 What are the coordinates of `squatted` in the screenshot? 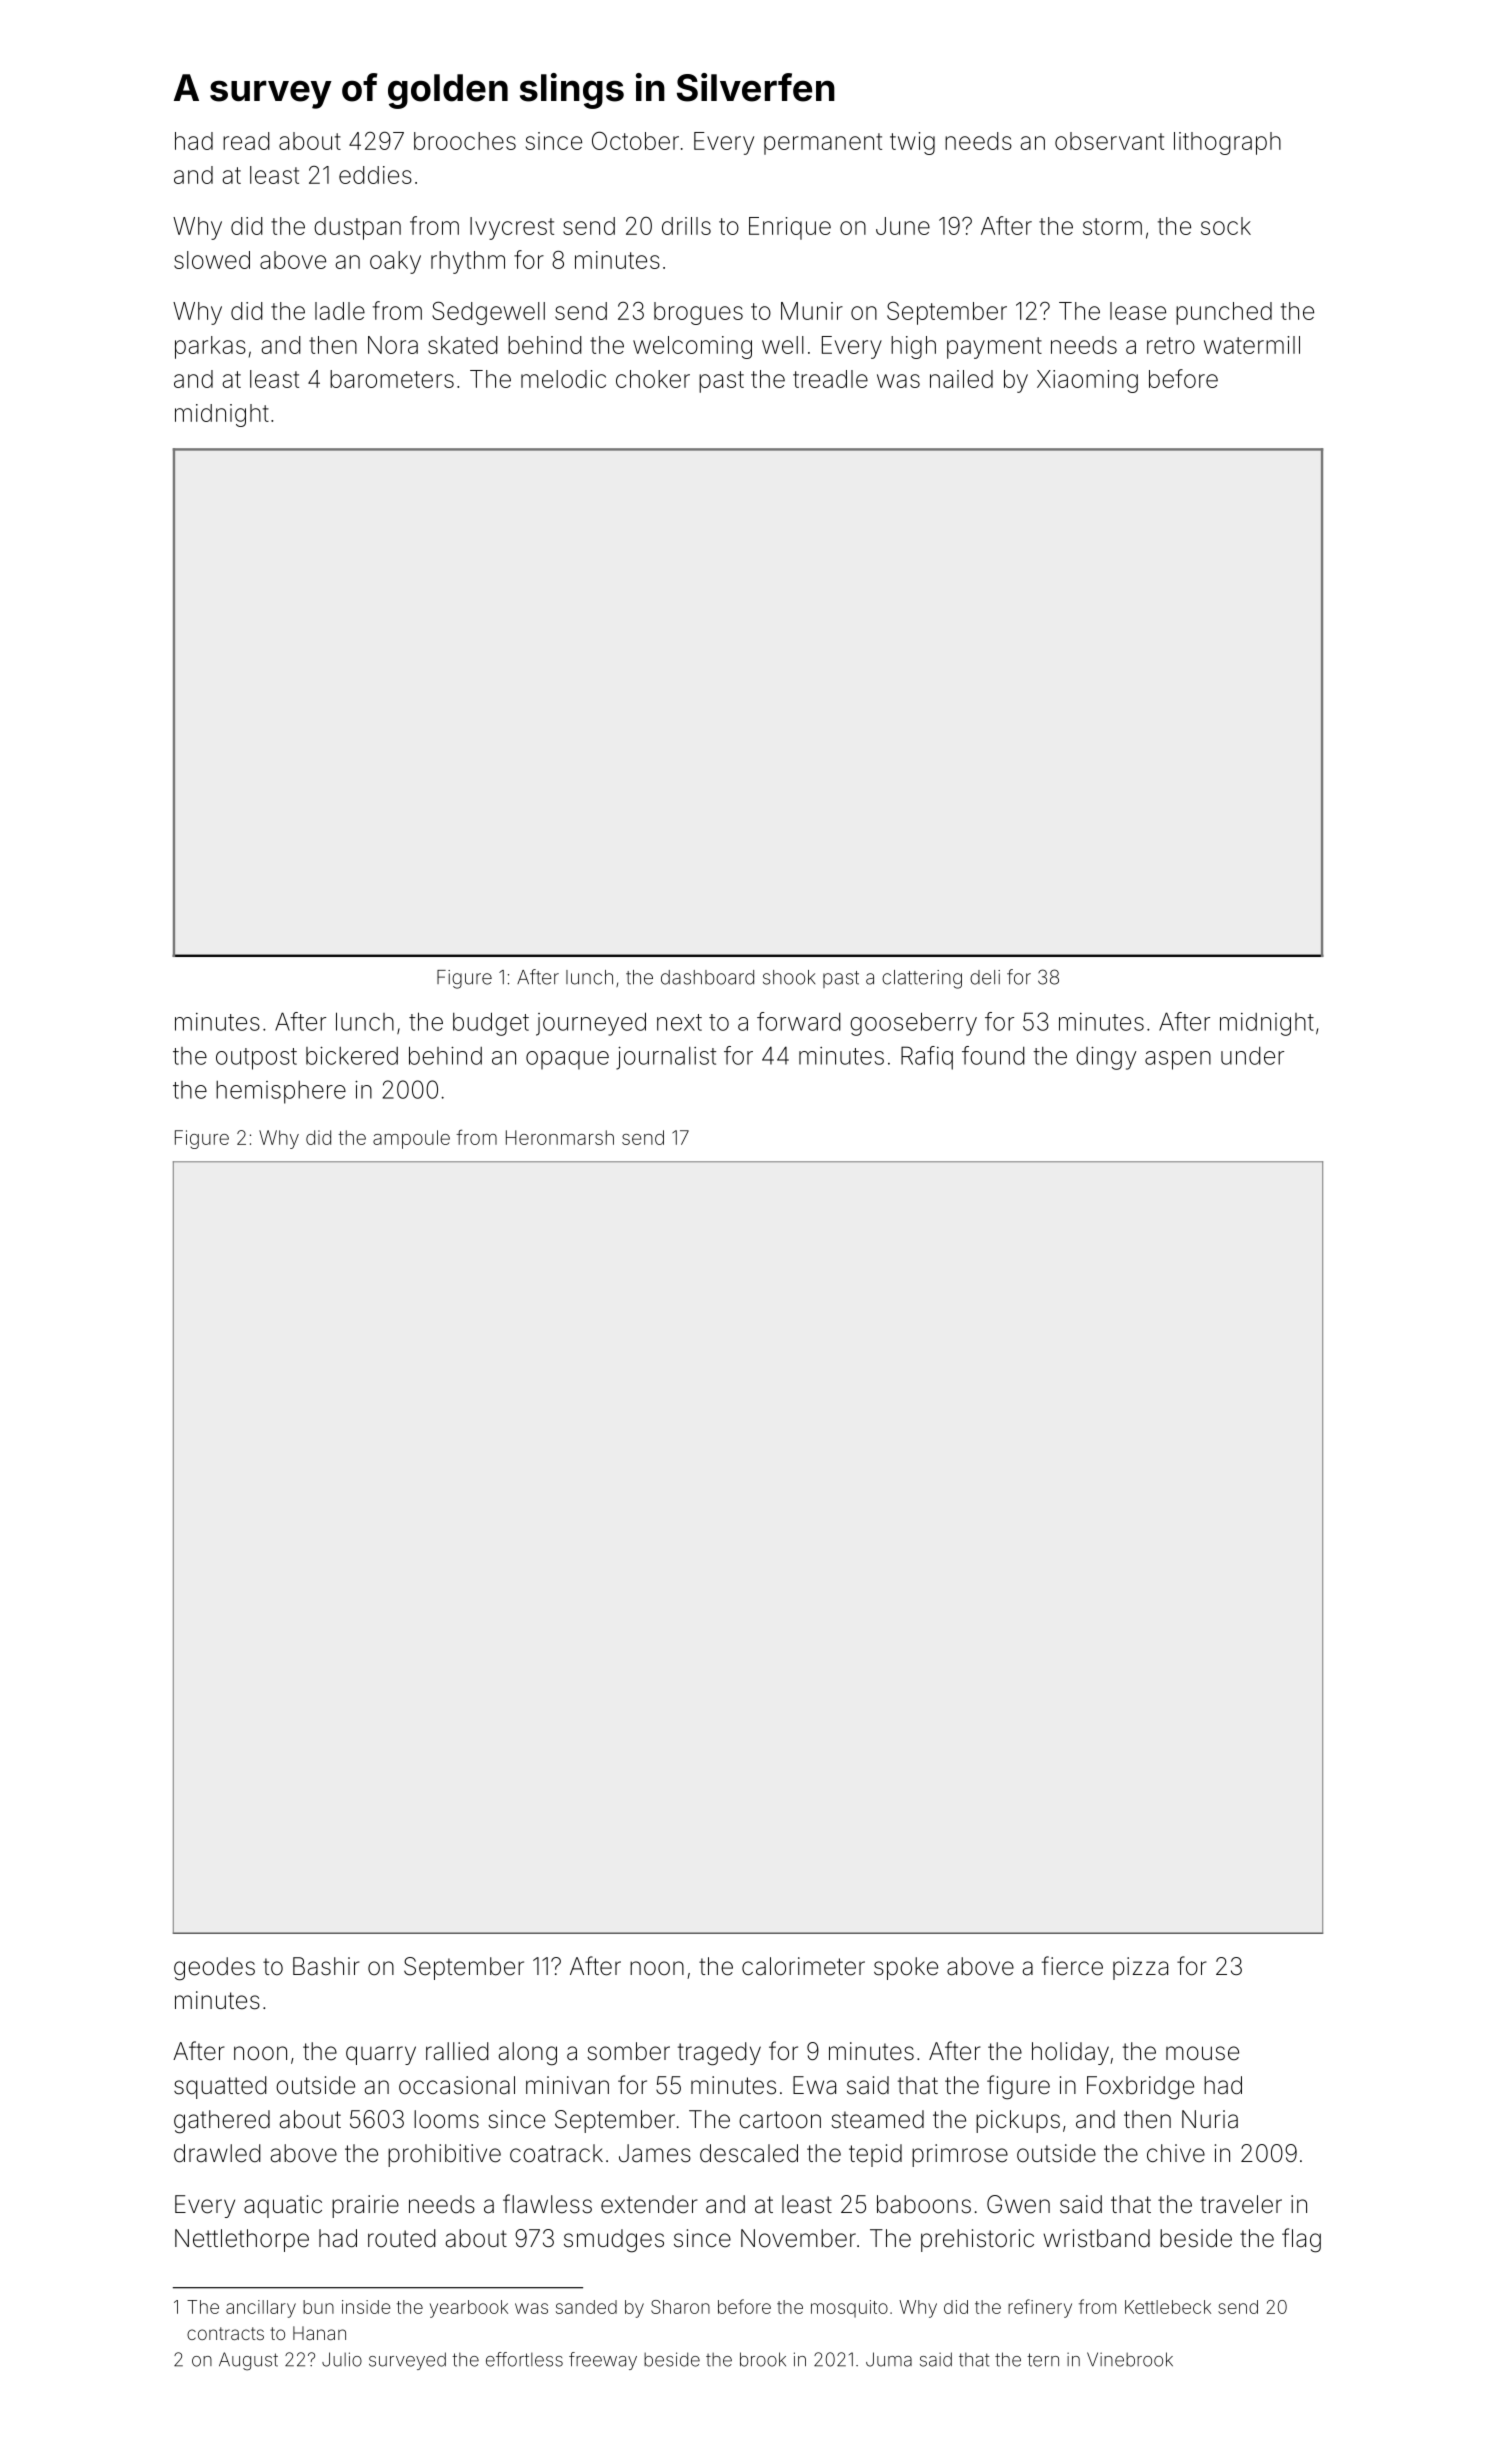 It's located at (220, 2087).
